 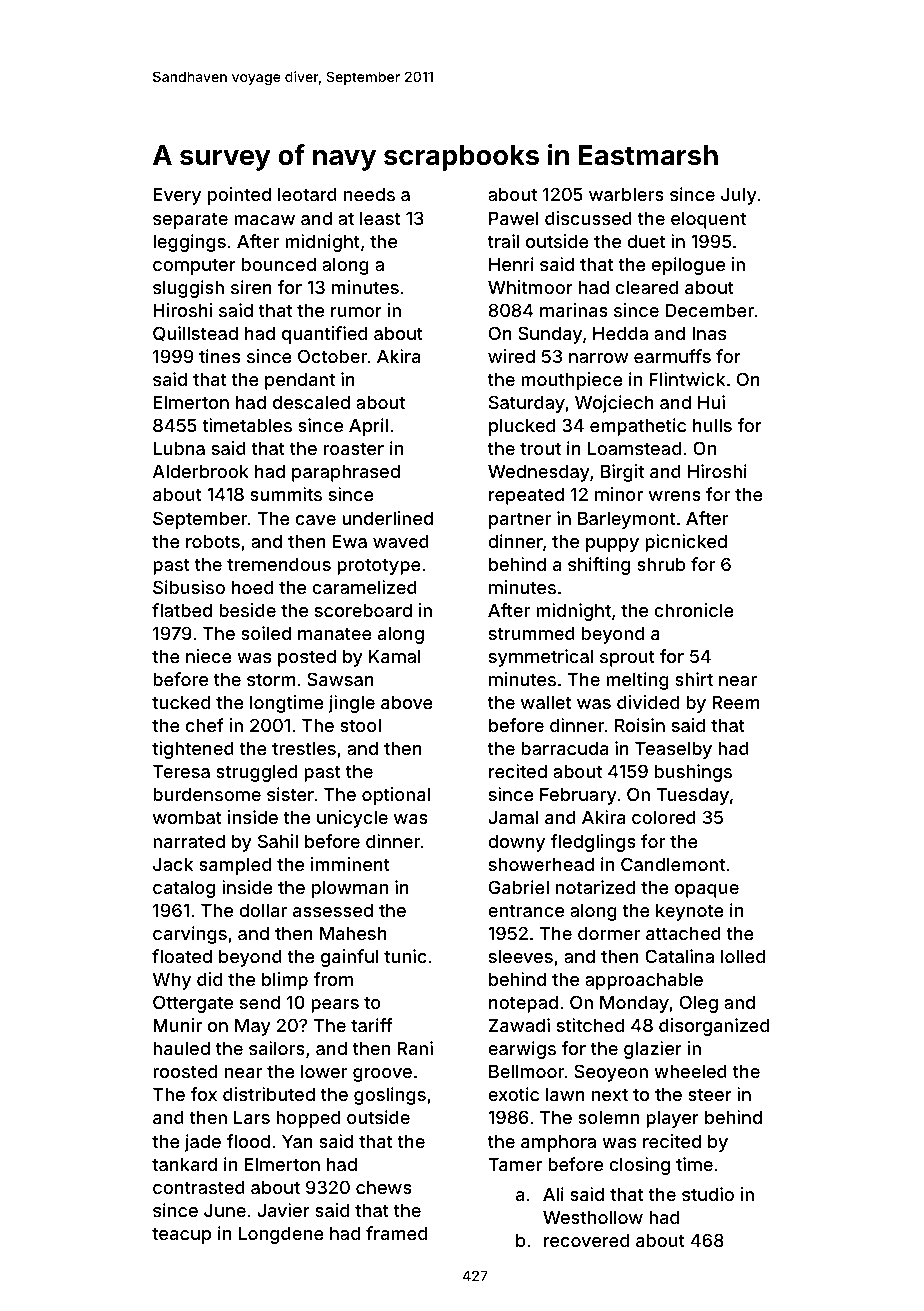 What do you see at coordinates (396, 1233) in the screenshot?
I see `framed` at bounding box center [396, 1233].
